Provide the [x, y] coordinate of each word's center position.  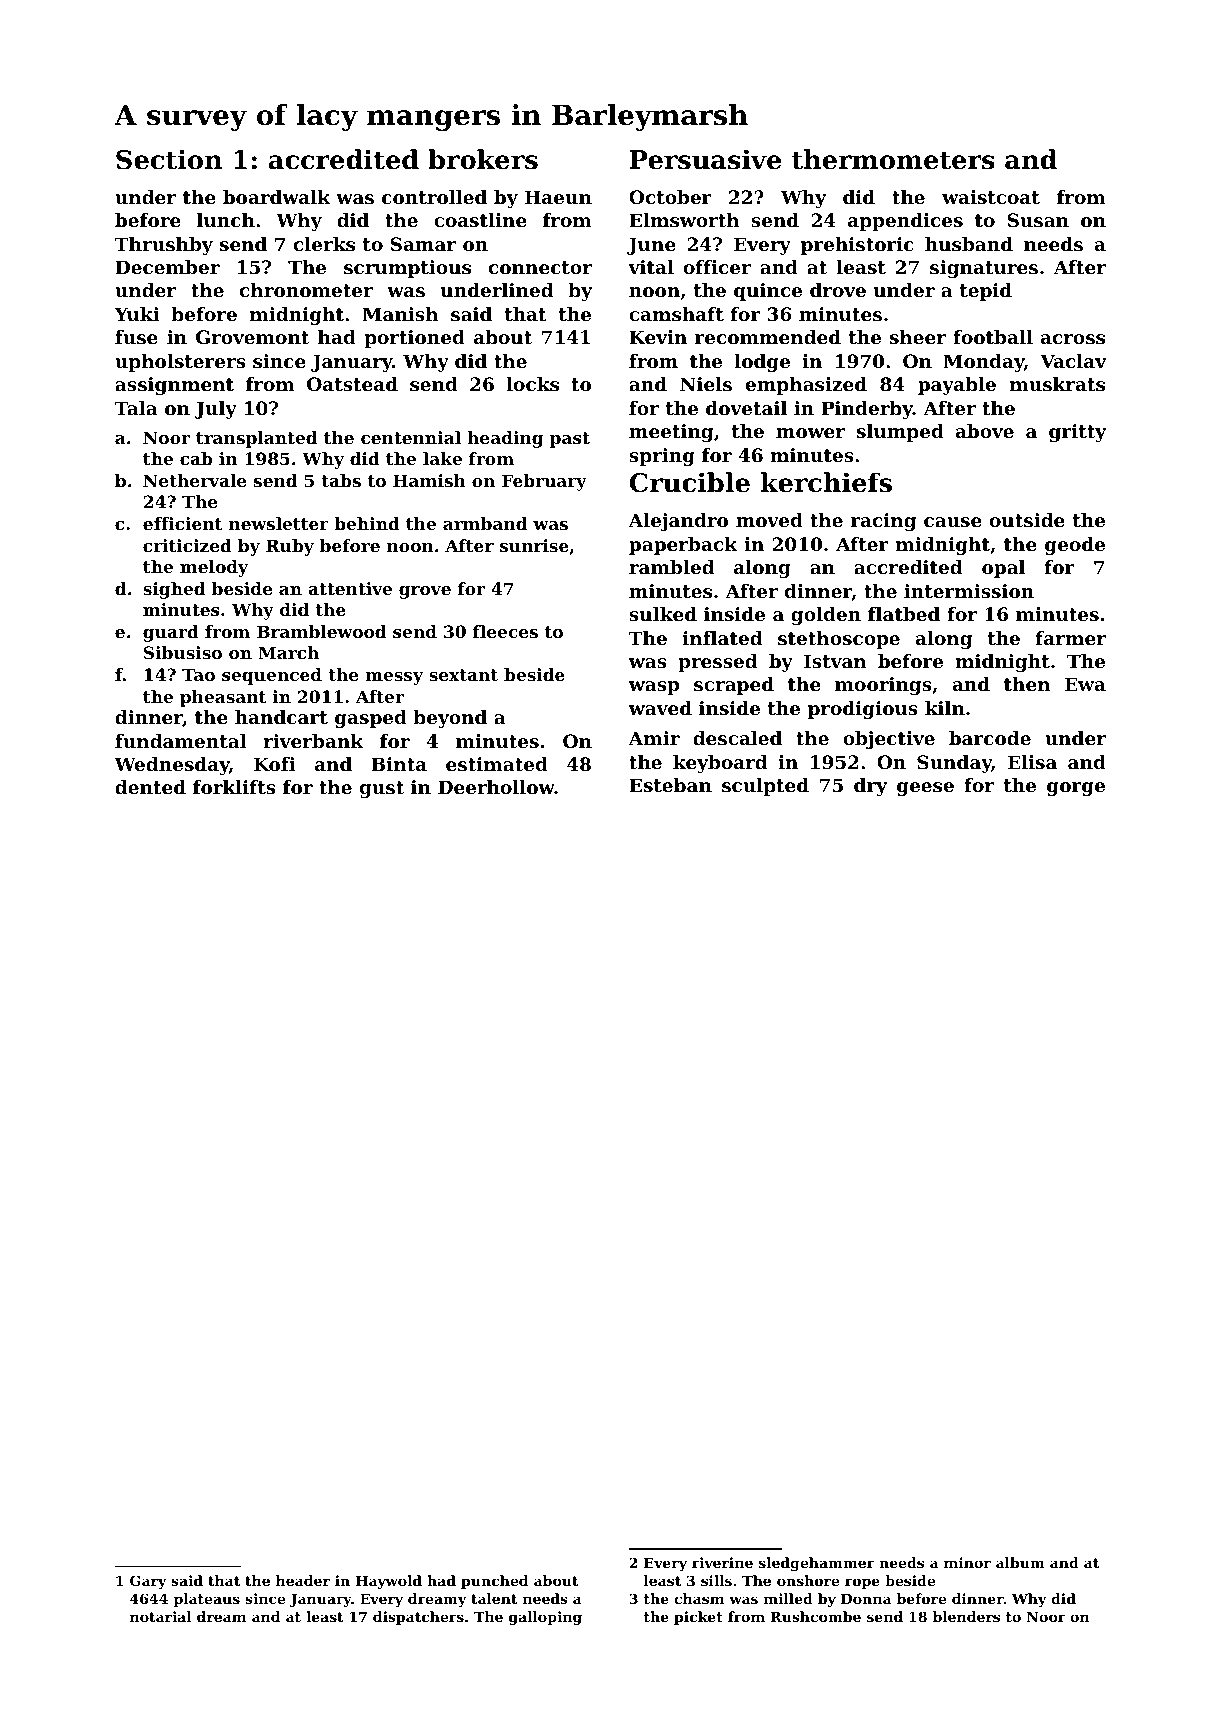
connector [540, 267]
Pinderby [867, 410]
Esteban [670, 785]
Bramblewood [321, 631]
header [303, 1580]
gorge [1076, 789]
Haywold [389, 1582]
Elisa [1032, 762]
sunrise [534, 545]
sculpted [765, 787]
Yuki [137, 314]
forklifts [234, 787]
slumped [900, 433]
